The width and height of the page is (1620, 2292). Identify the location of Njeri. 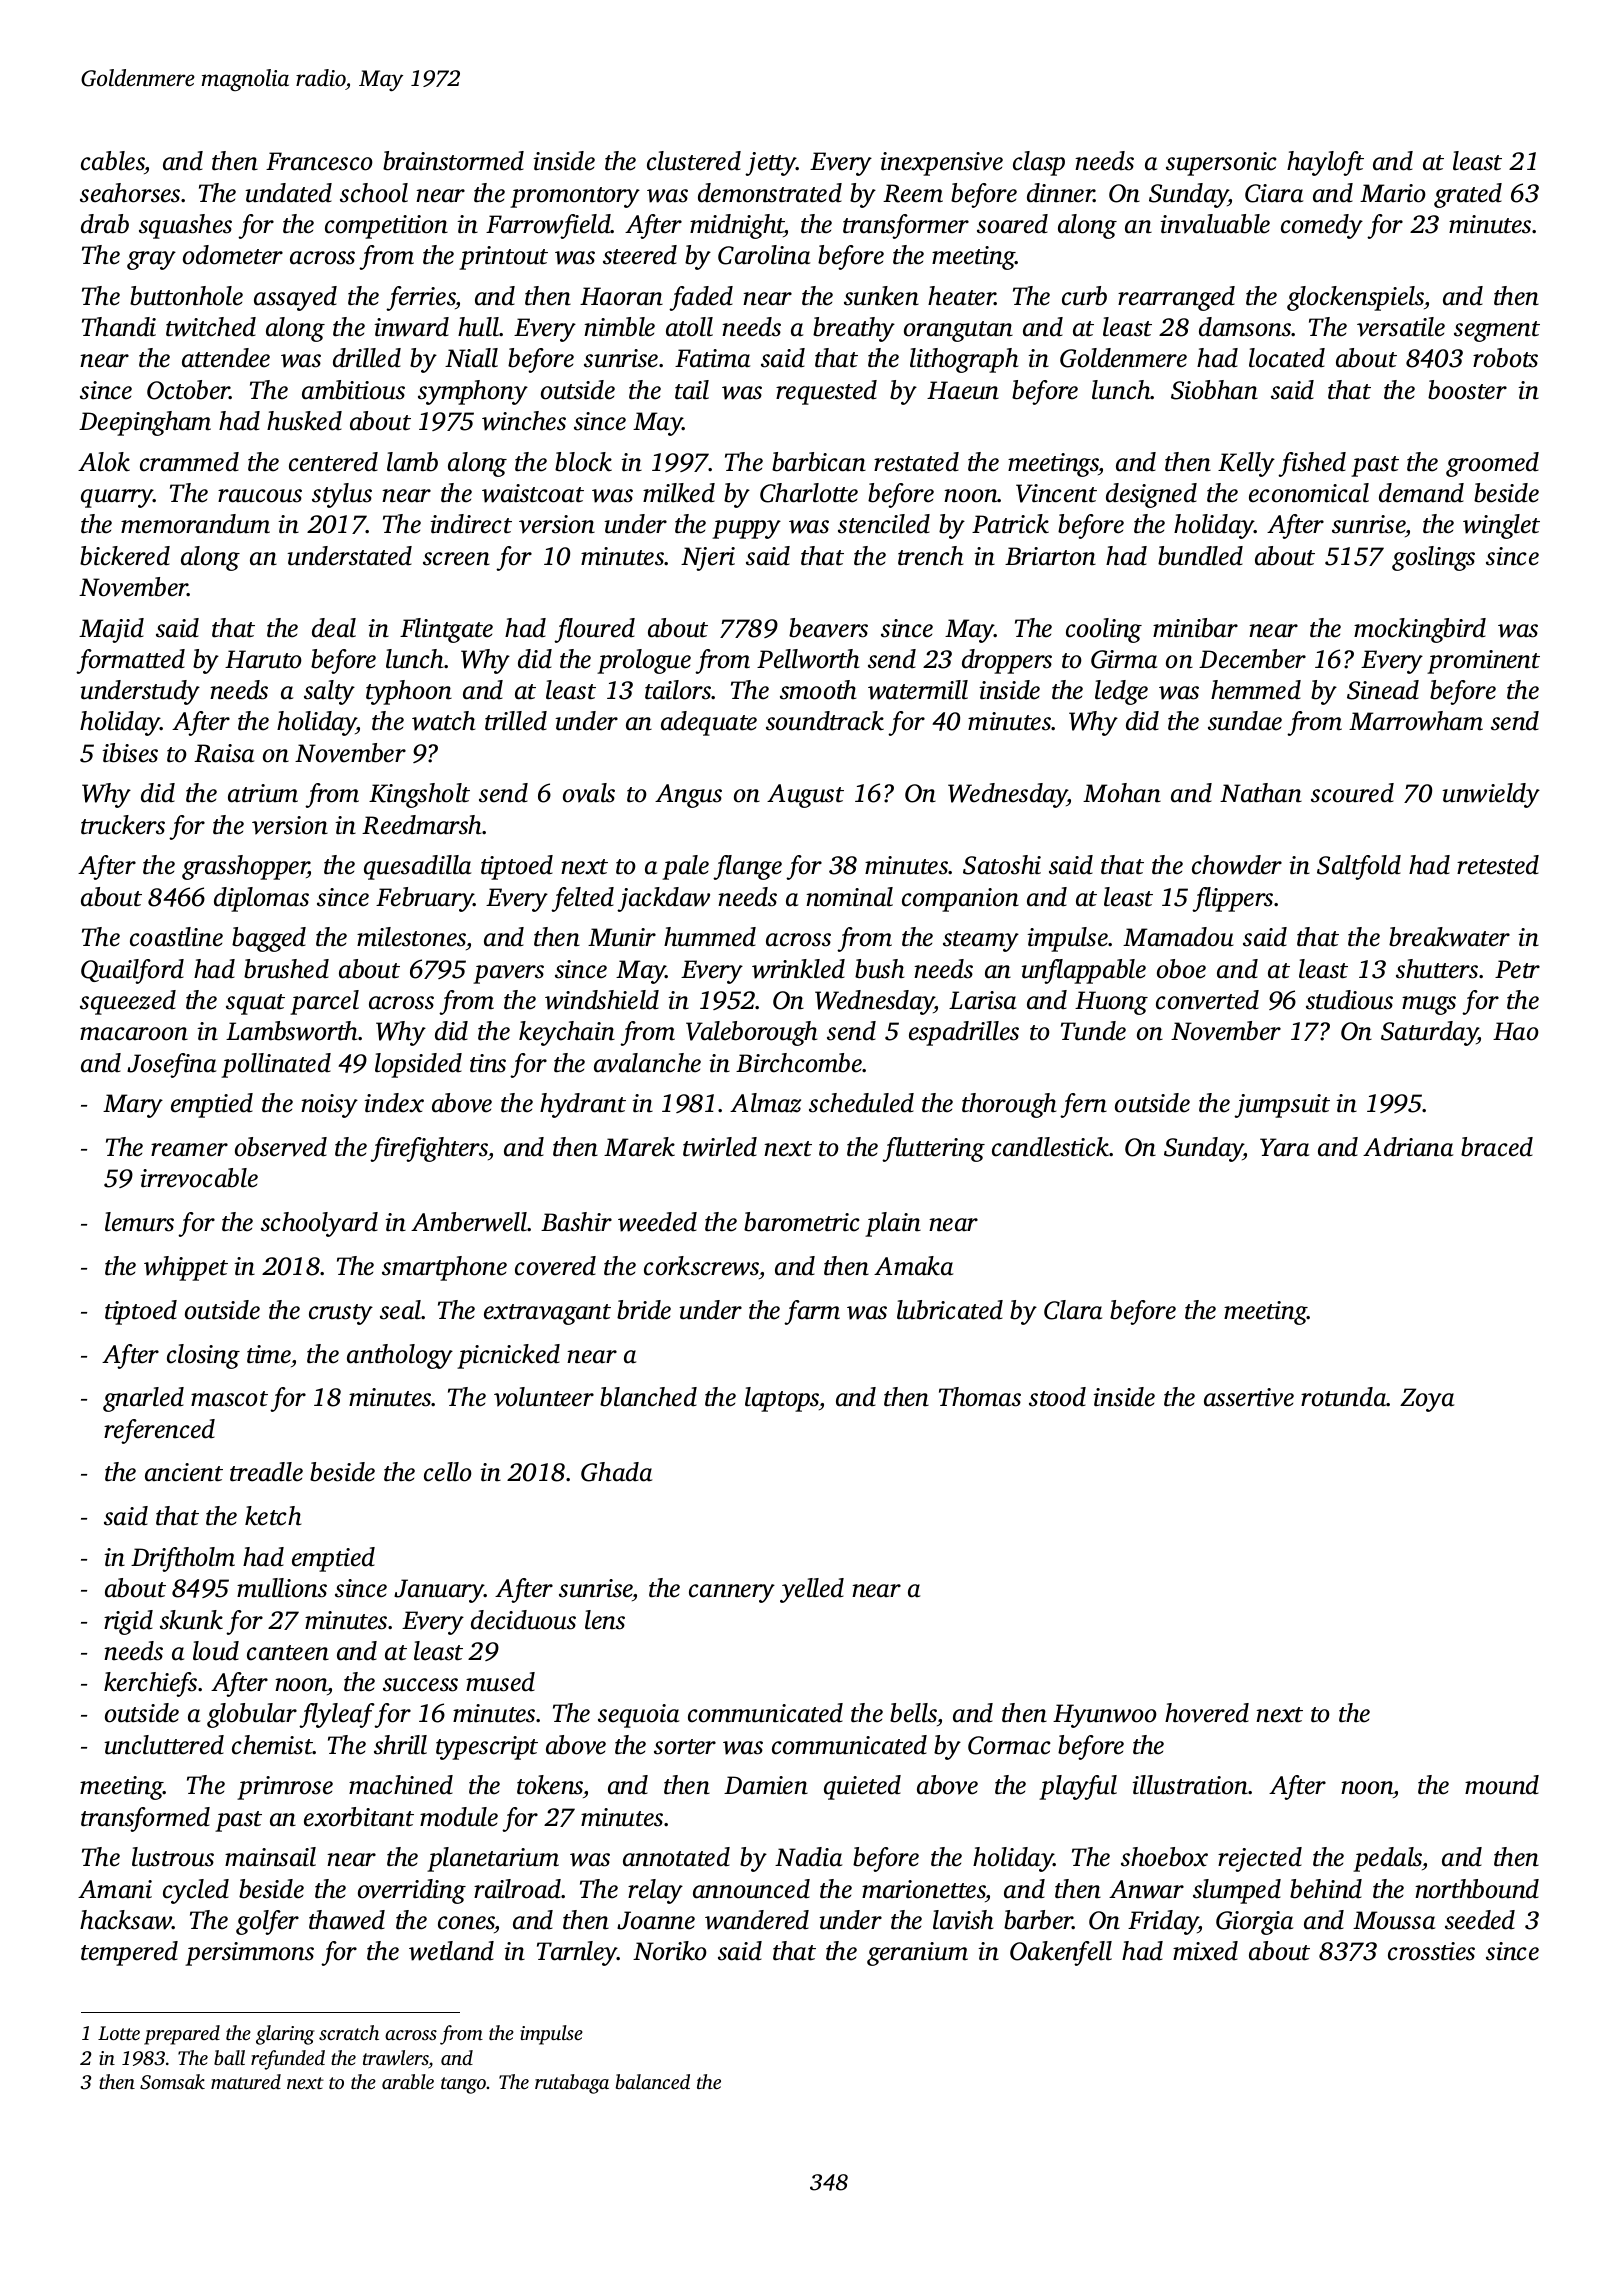
(708, 559).
